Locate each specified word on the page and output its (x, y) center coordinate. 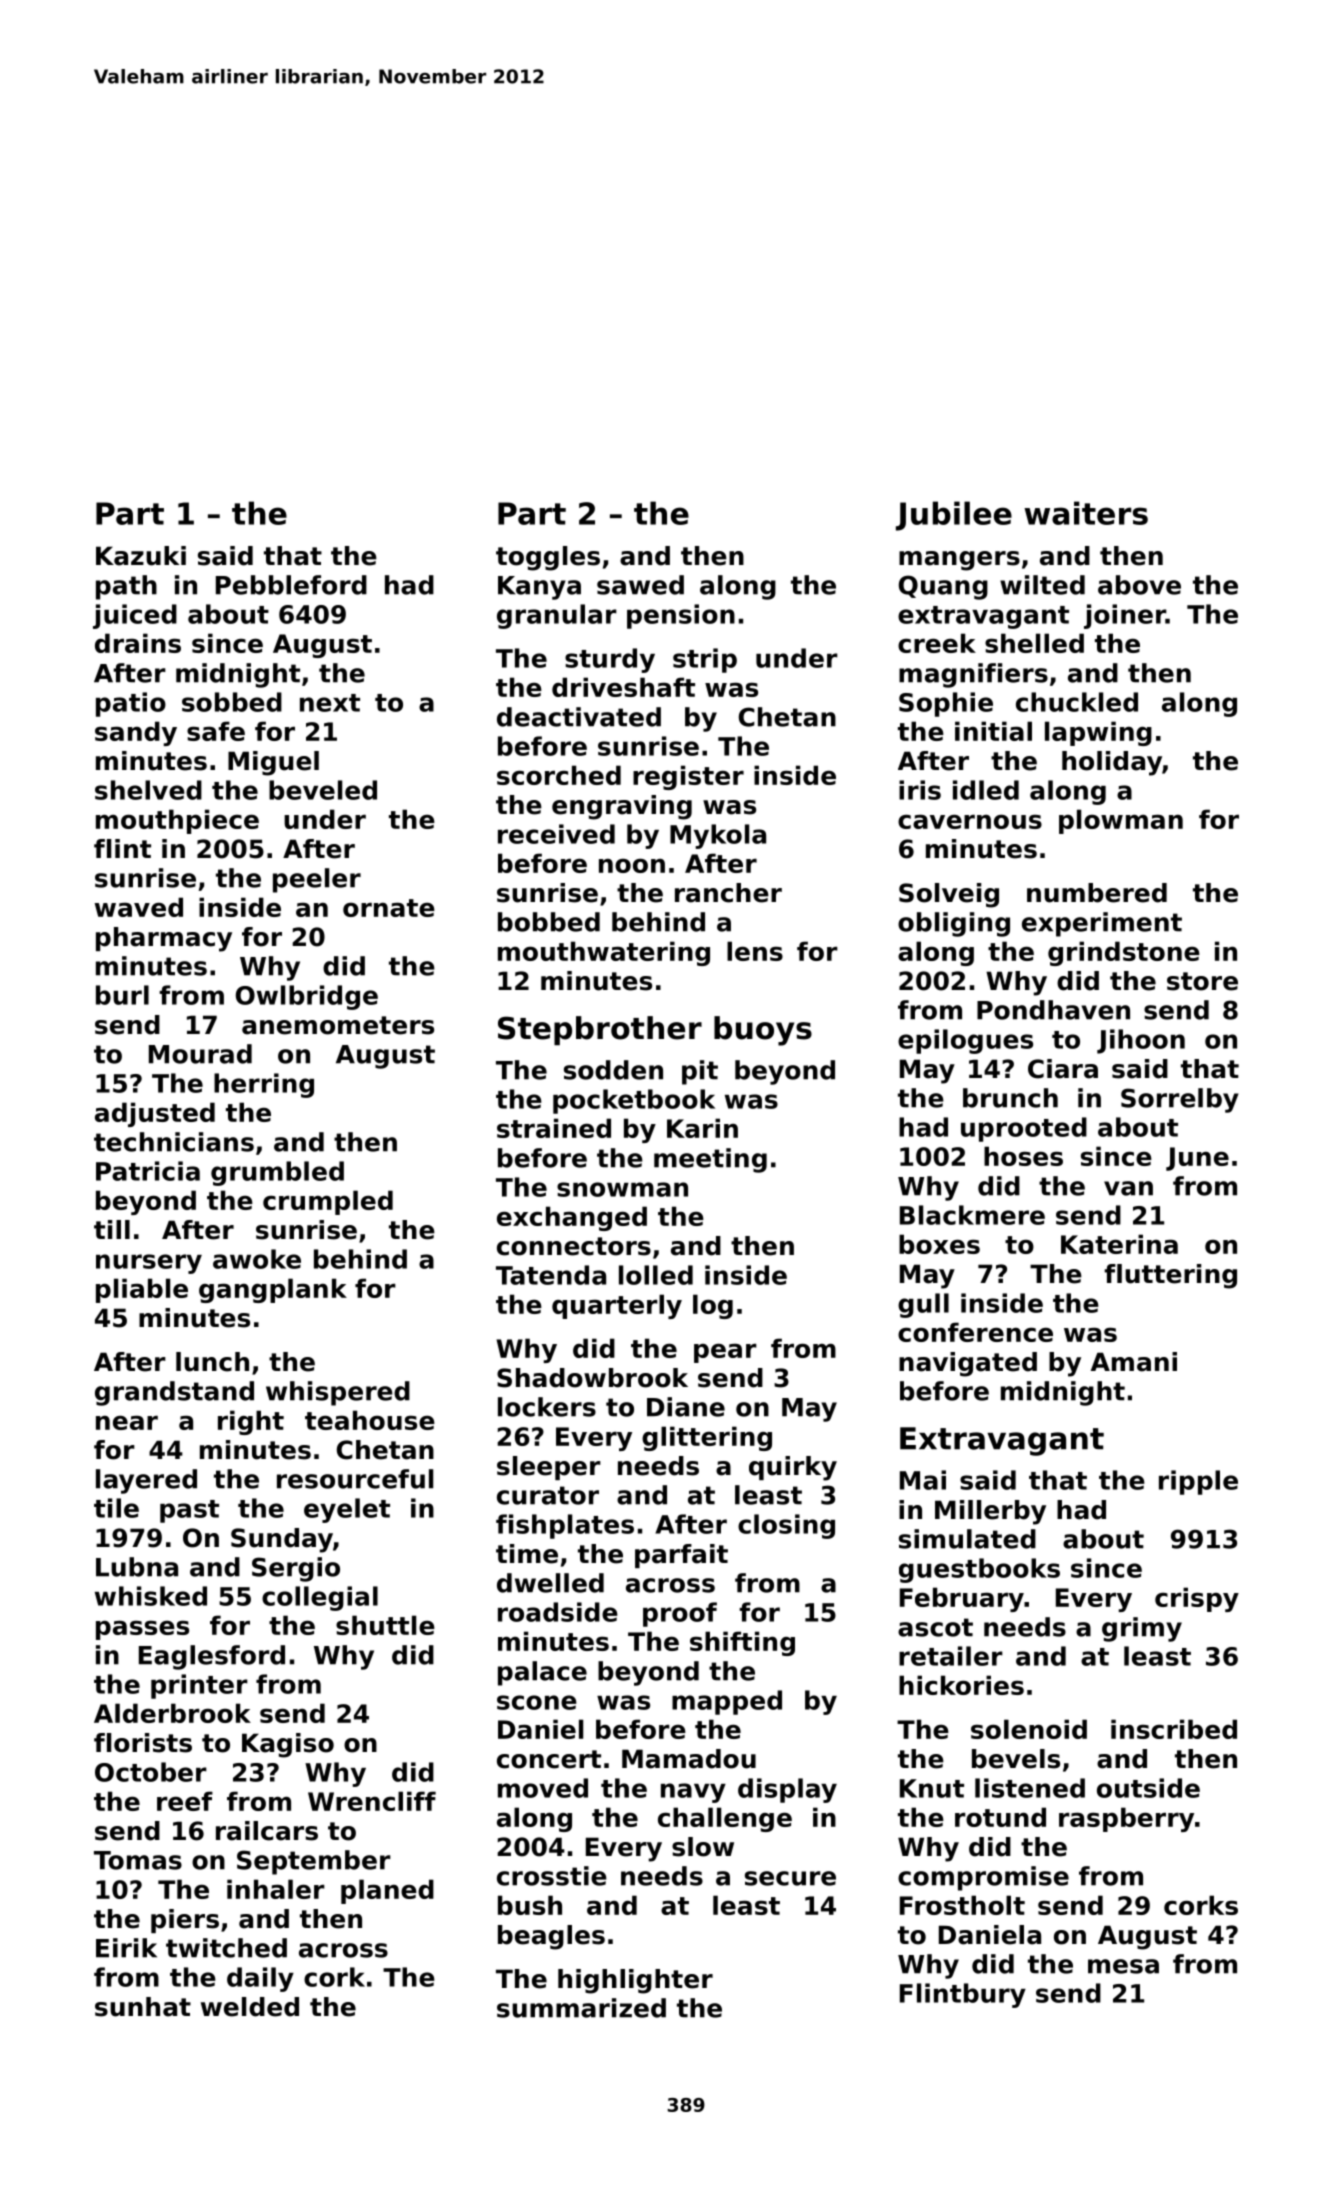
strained (554, 1128)
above (1139, 585)
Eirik (126, 1948)
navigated (968, 1364)
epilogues (965, 1041)
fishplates (565, 1526)
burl (122, 995)
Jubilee (954, 516)
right (251, 1422)
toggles (548, 558)
